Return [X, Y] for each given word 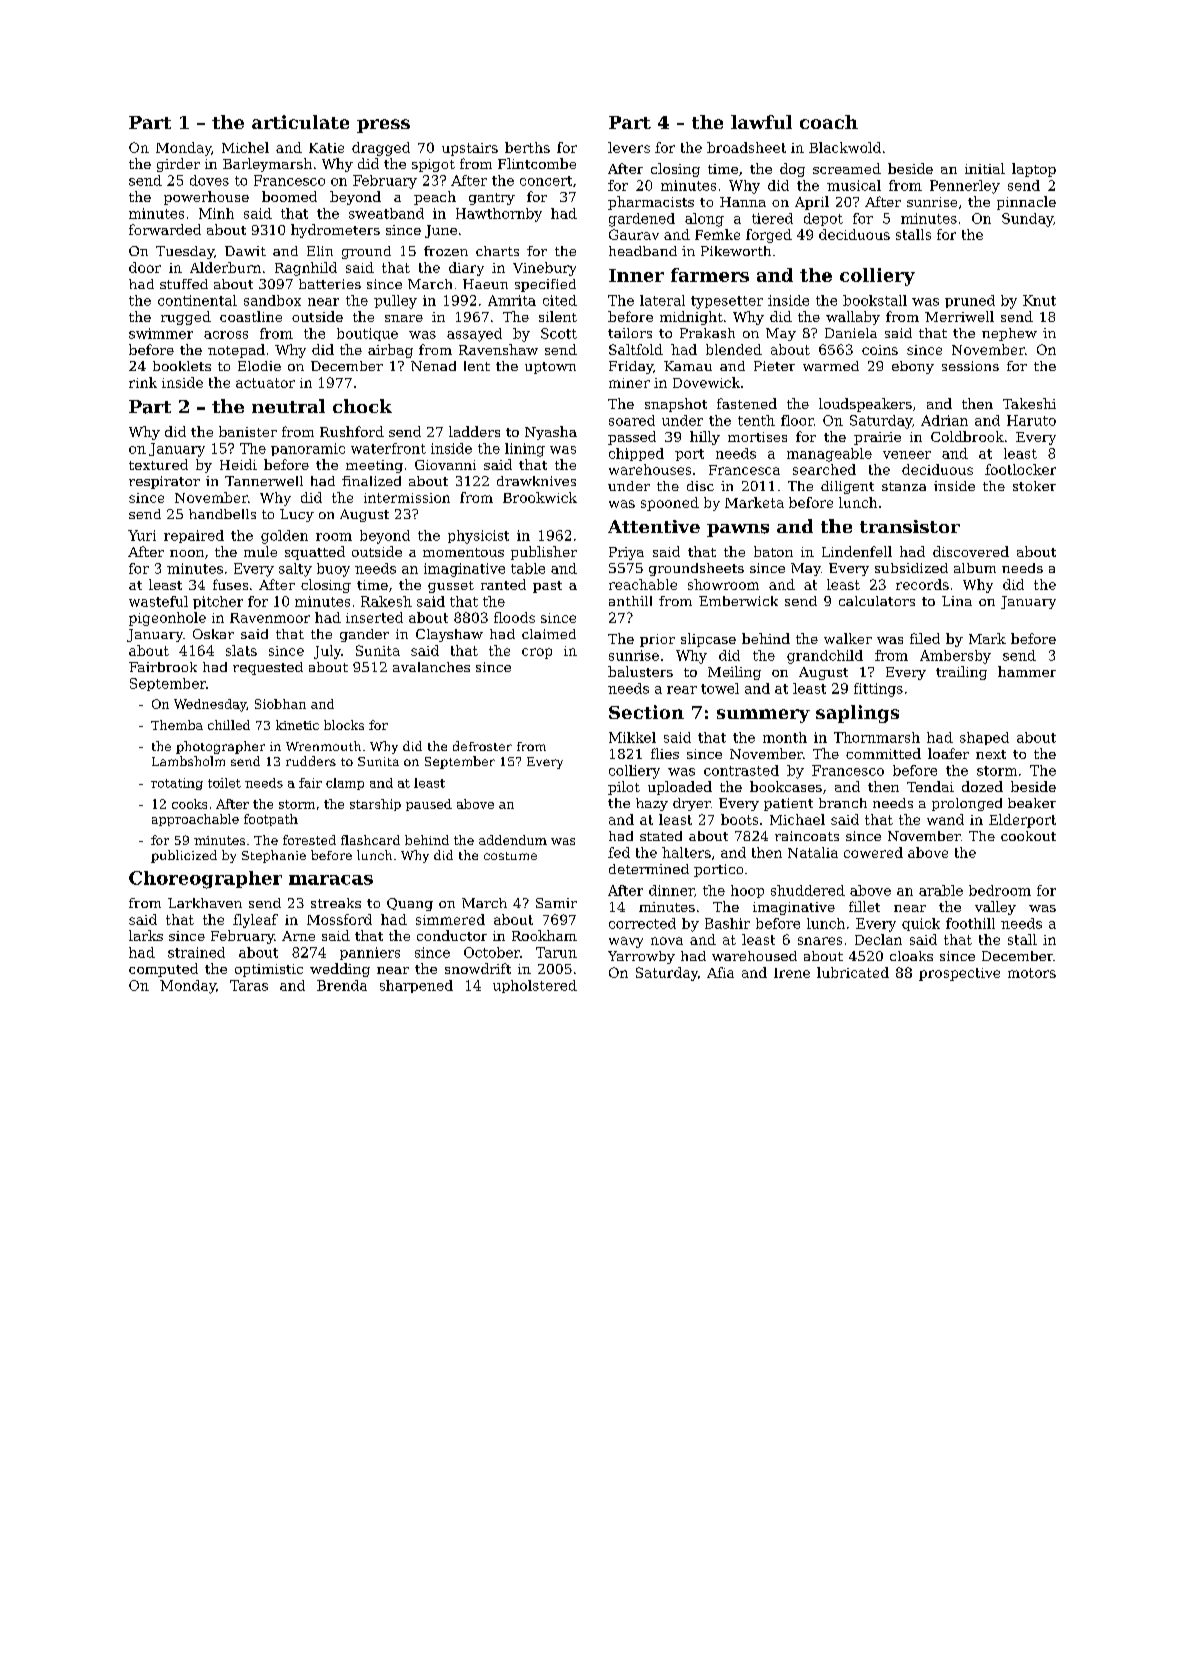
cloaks [911, 956]
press [383, 126]
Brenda [342, 985]
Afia [720, 972]
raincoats [807, 836]
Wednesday [210, 705]
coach [829, 122]
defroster [482, 746]
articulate [300, 122]
